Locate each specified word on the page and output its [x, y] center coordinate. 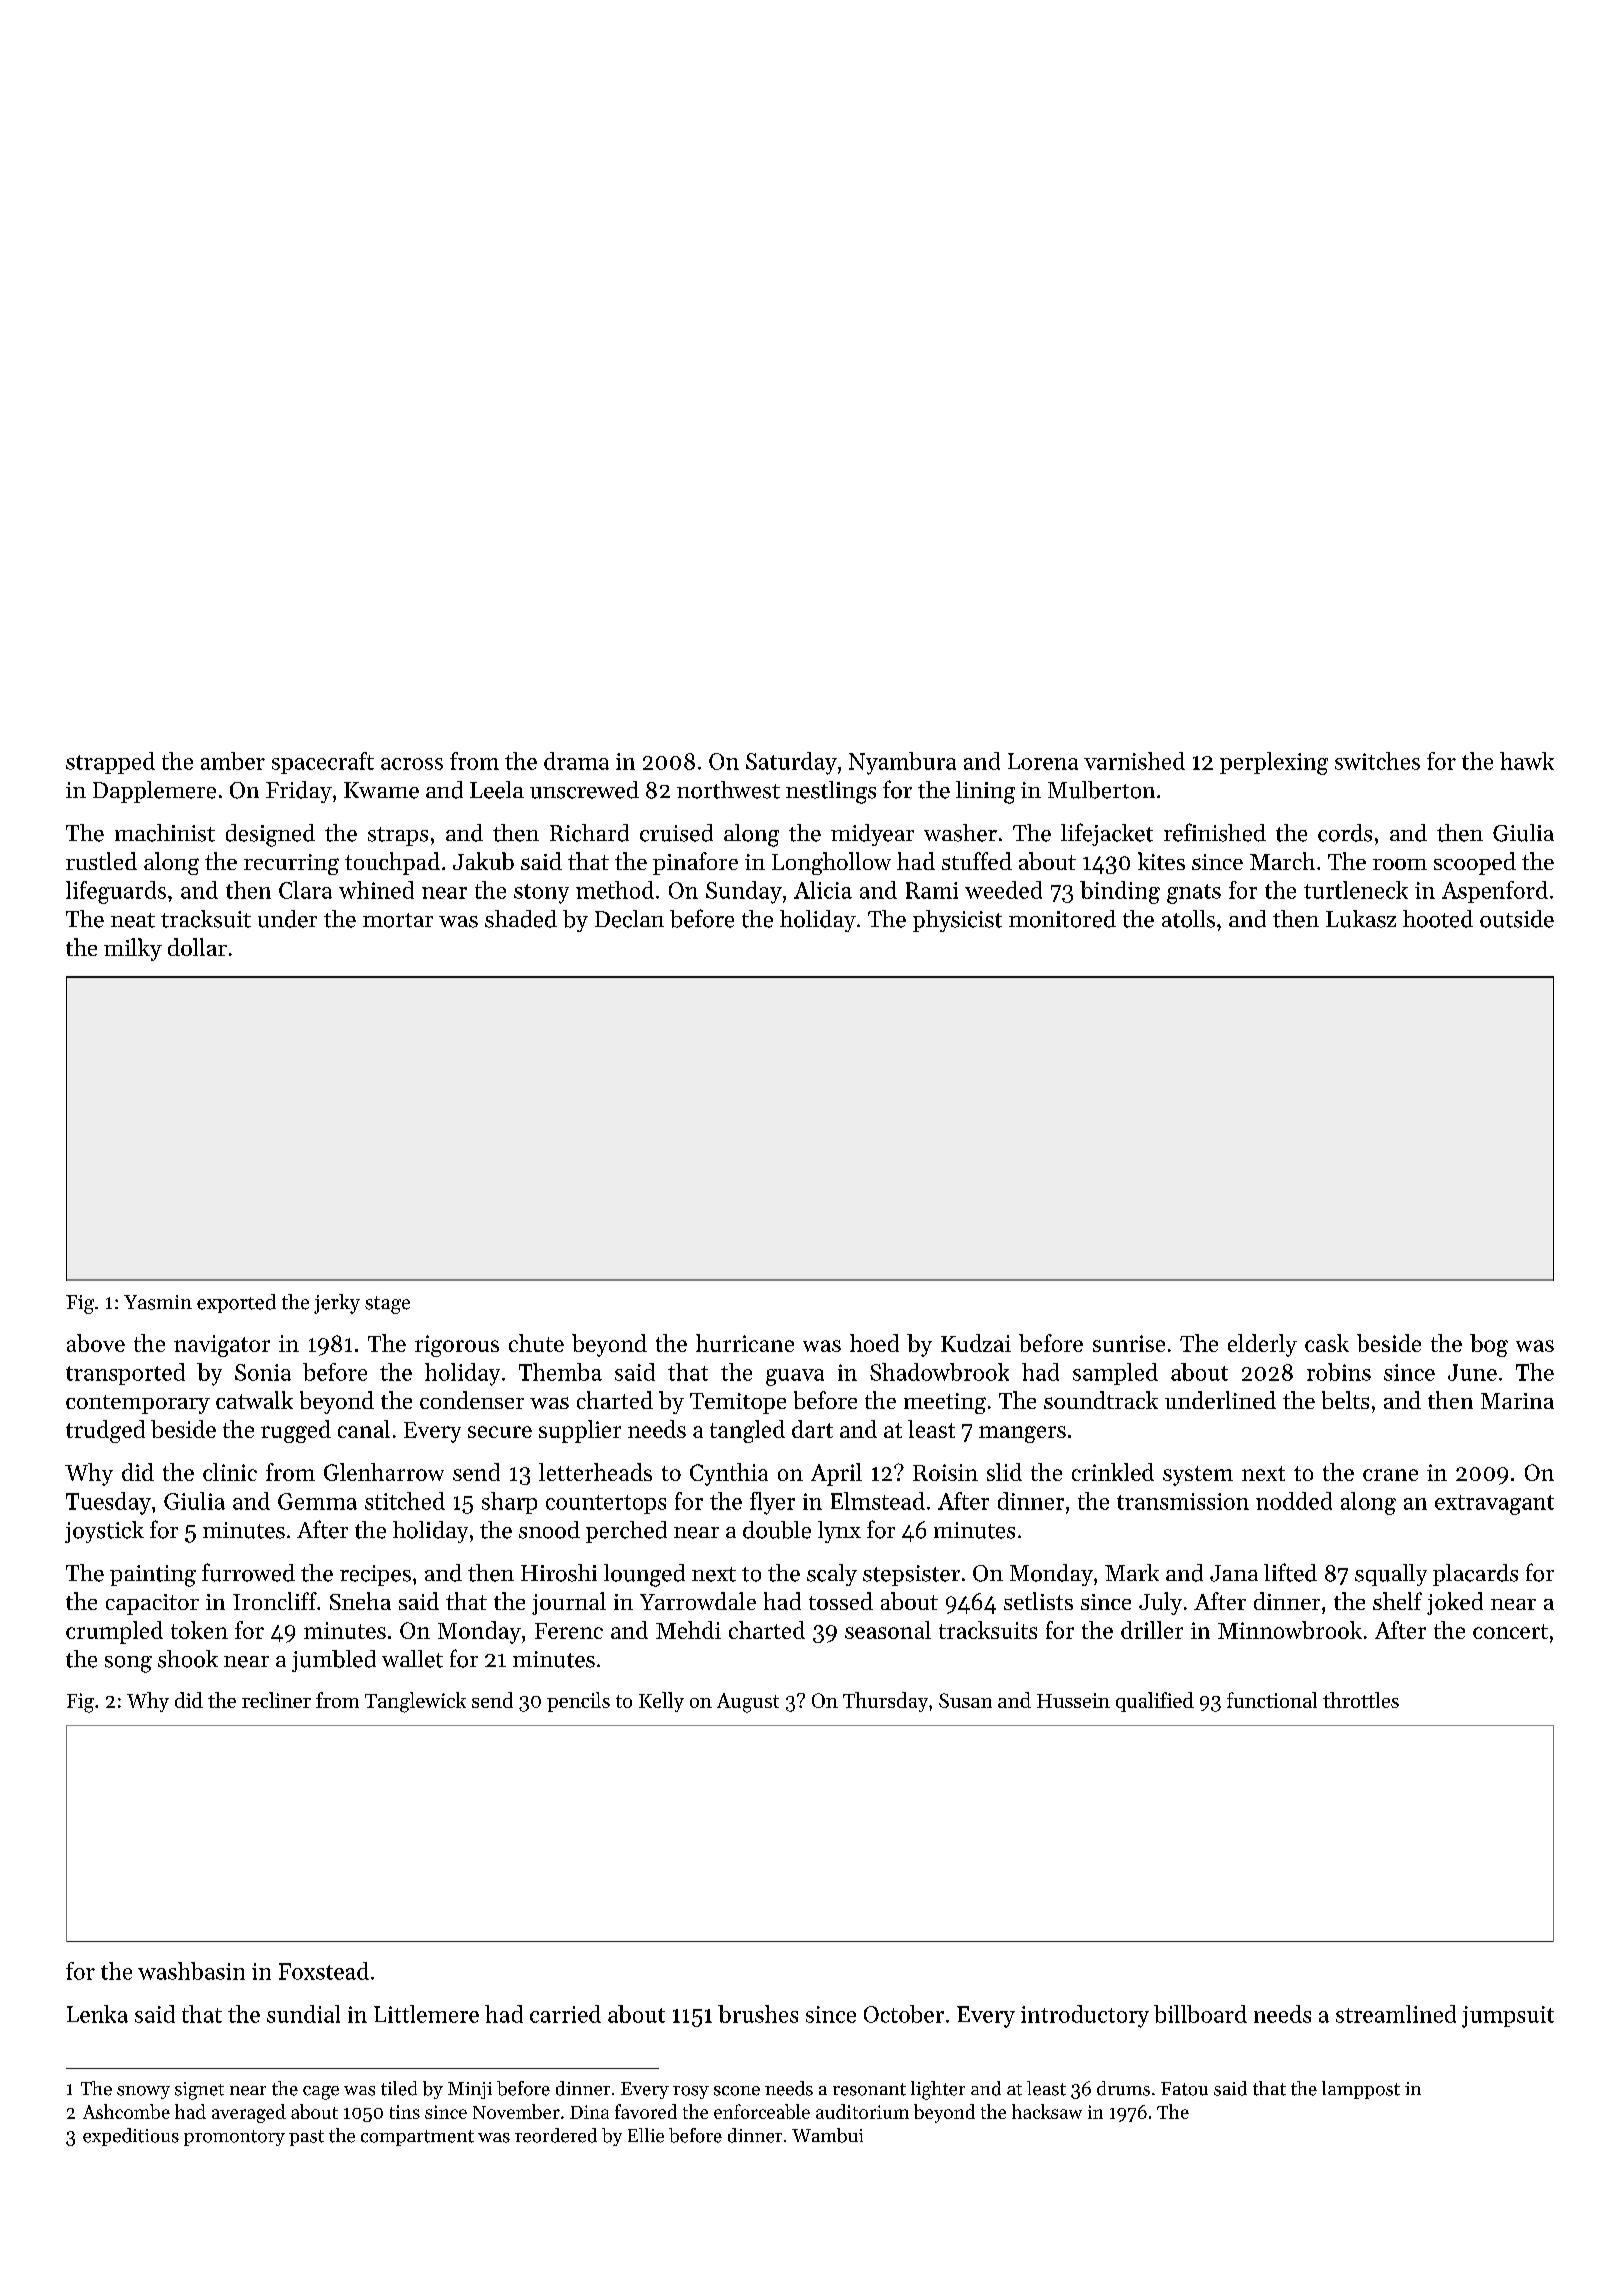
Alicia [823, 890]
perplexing [1274, 763]
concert [1510, 1631]
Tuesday [108, 1503]
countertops [606, 1504]
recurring [291, 864]
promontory [234, 2138]
